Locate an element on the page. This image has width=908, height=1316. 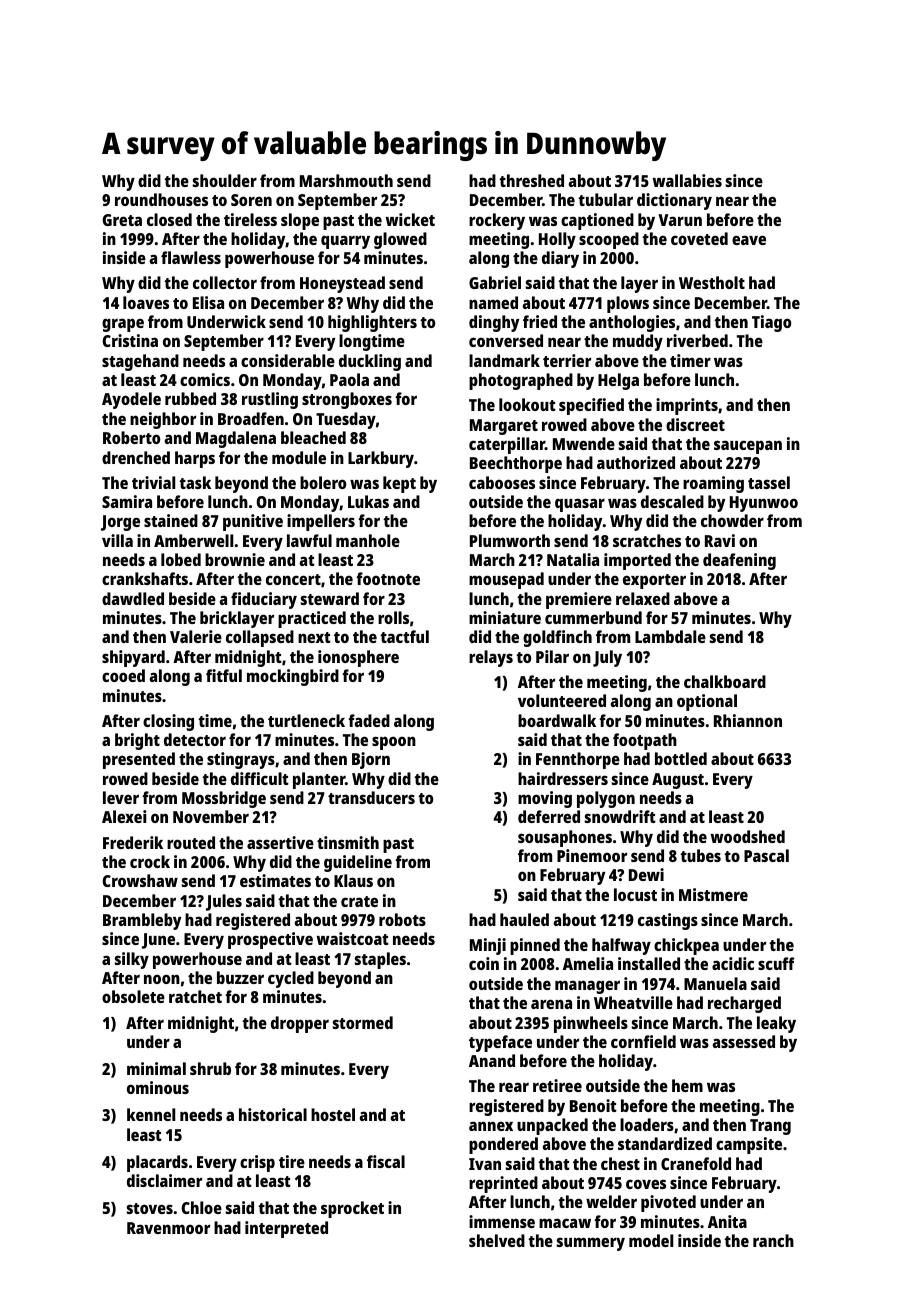
guideline is located at coordinates (358, 863).
